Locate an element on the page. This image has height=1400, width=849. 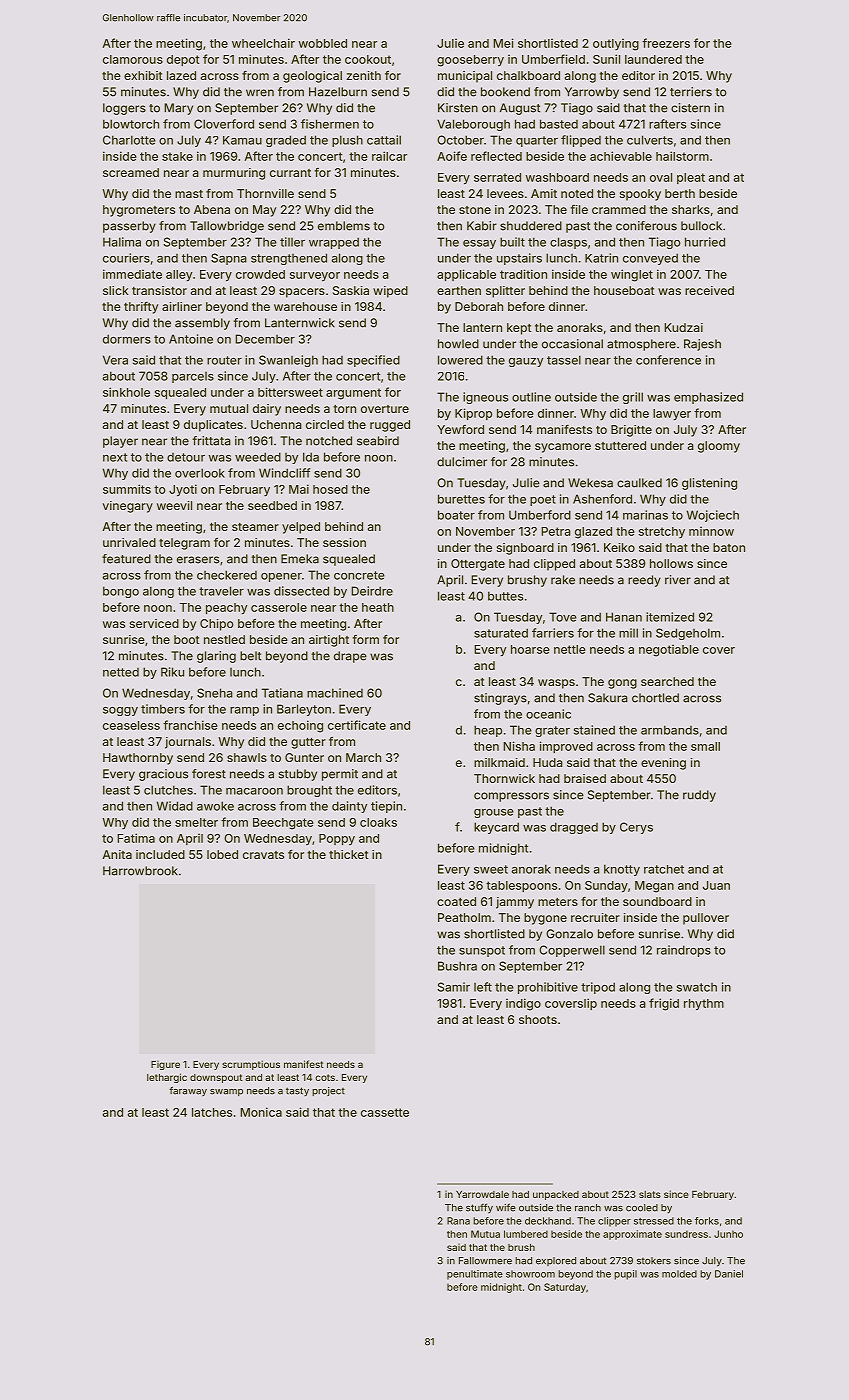
stake is located at coordinates (177, 156).
